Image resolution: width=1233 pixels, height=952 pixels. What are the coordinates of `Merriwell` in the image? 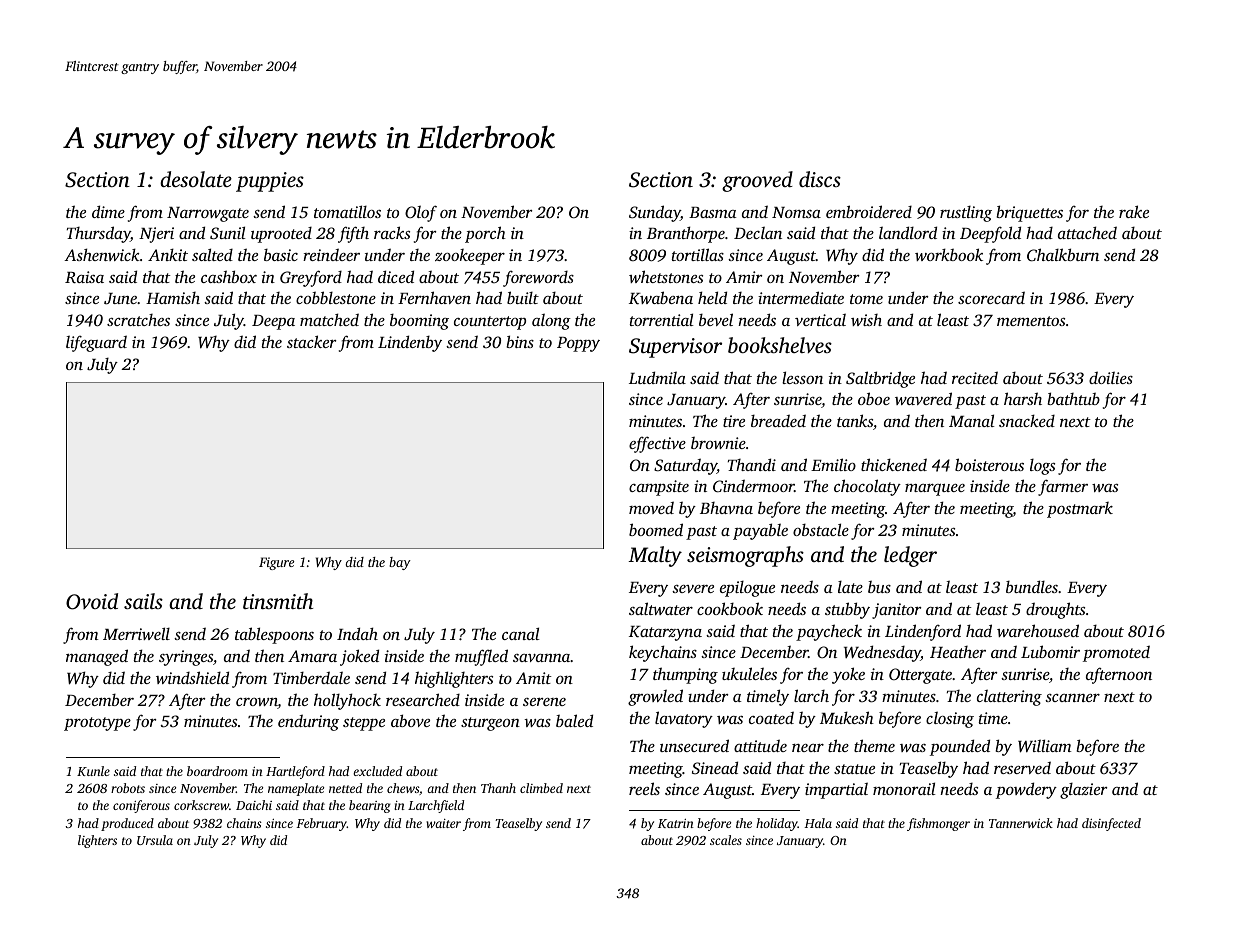 It's located at (136, 633).
